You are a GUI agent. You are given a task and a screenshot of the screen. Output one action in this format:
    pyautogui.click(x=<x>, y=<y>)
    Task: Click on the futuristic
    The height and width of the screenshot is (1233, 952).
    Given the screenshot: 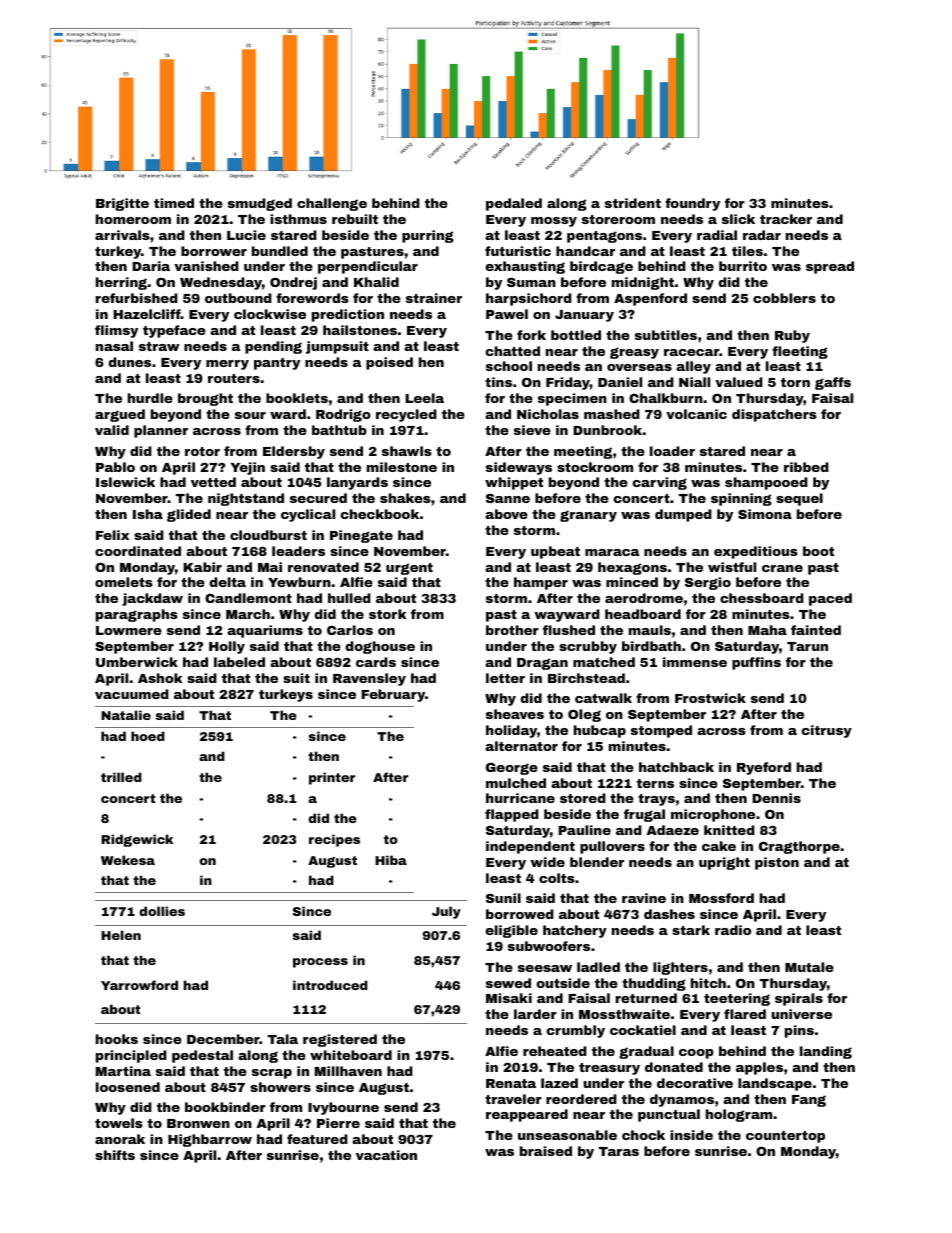 What is the action you would take?
    pyautogui.click(x=518, y=251)
